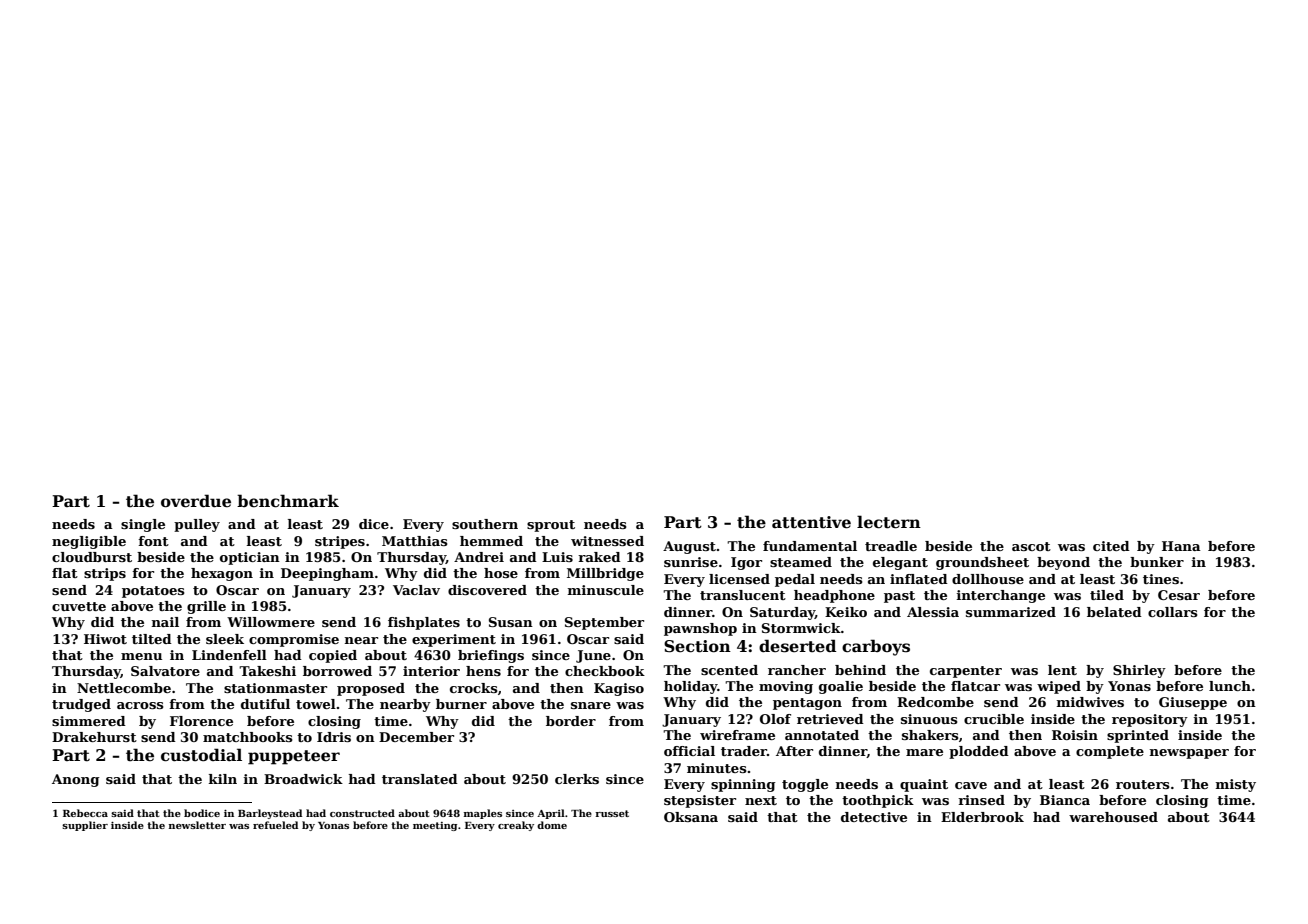  I want to click on lectern, so click(889, 522).
